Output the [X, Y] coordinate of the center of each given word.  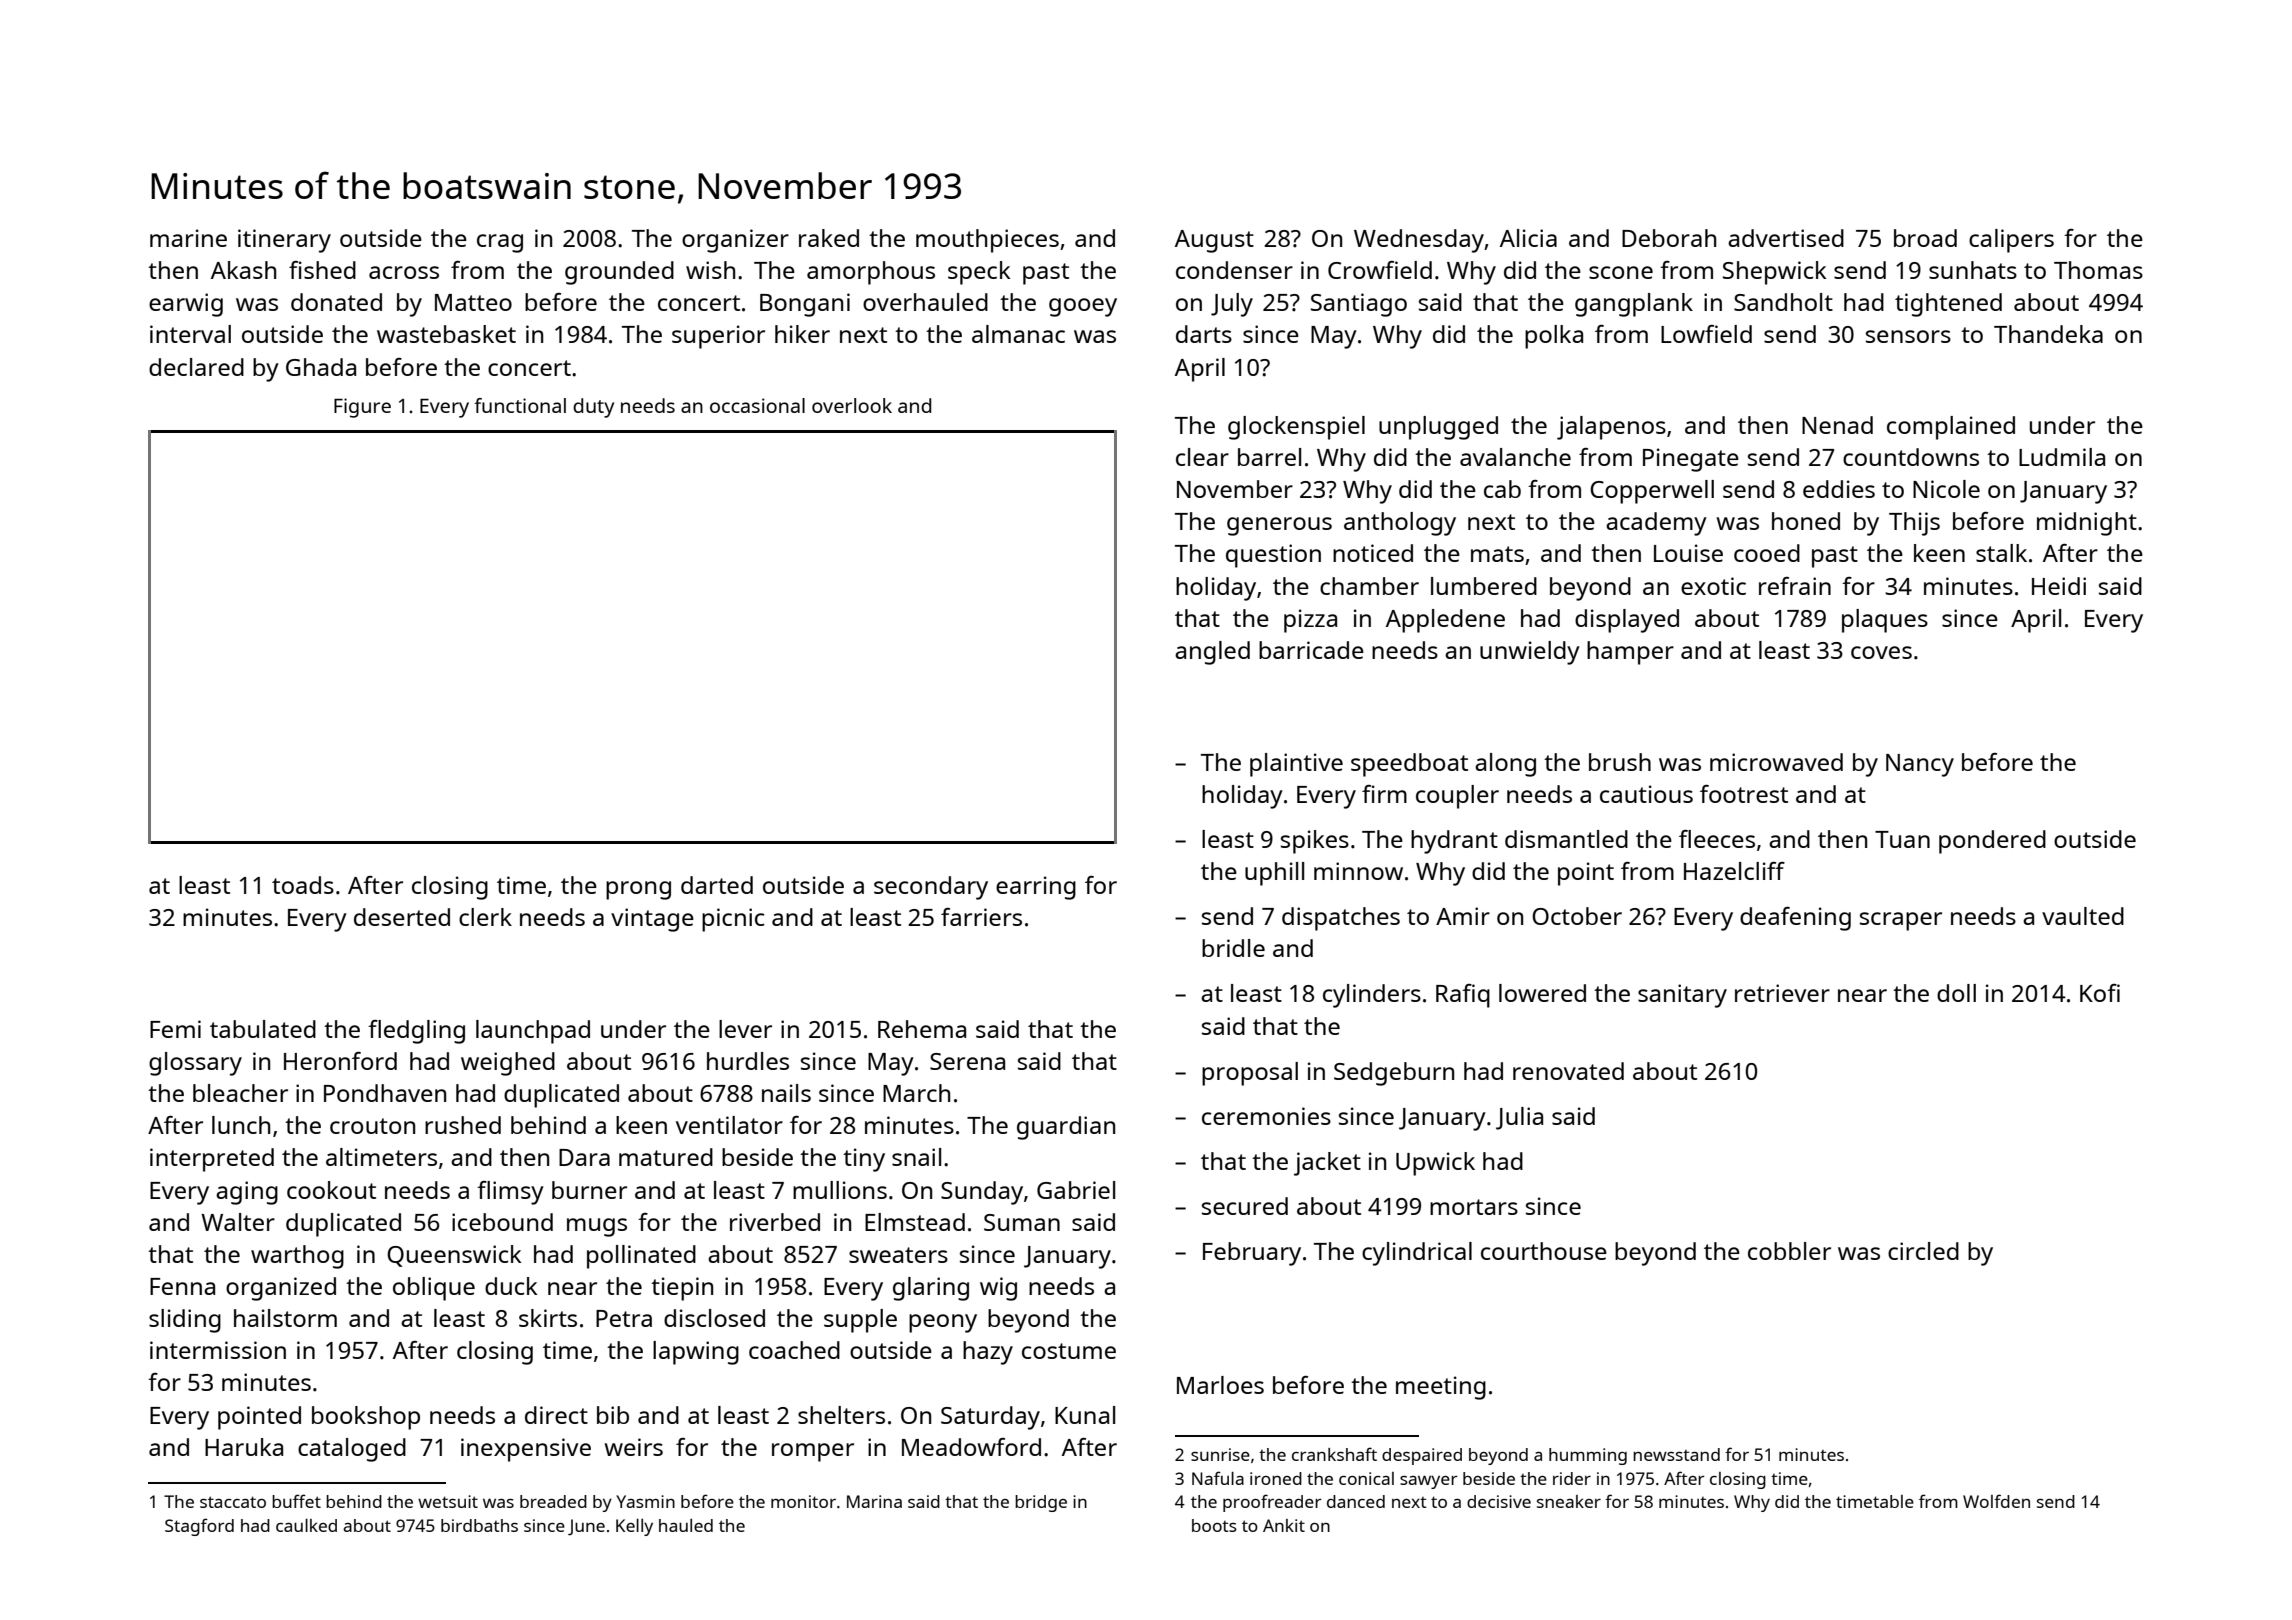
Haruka [244, 1447]
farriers [981, 917]
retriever [1782, 993]
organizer [735, 241]
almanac [1018, 334]
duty [593, 408]
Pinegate [1691, 460]
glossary [195, 1064]
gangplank [1634, 305]
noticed [1373, 553]
